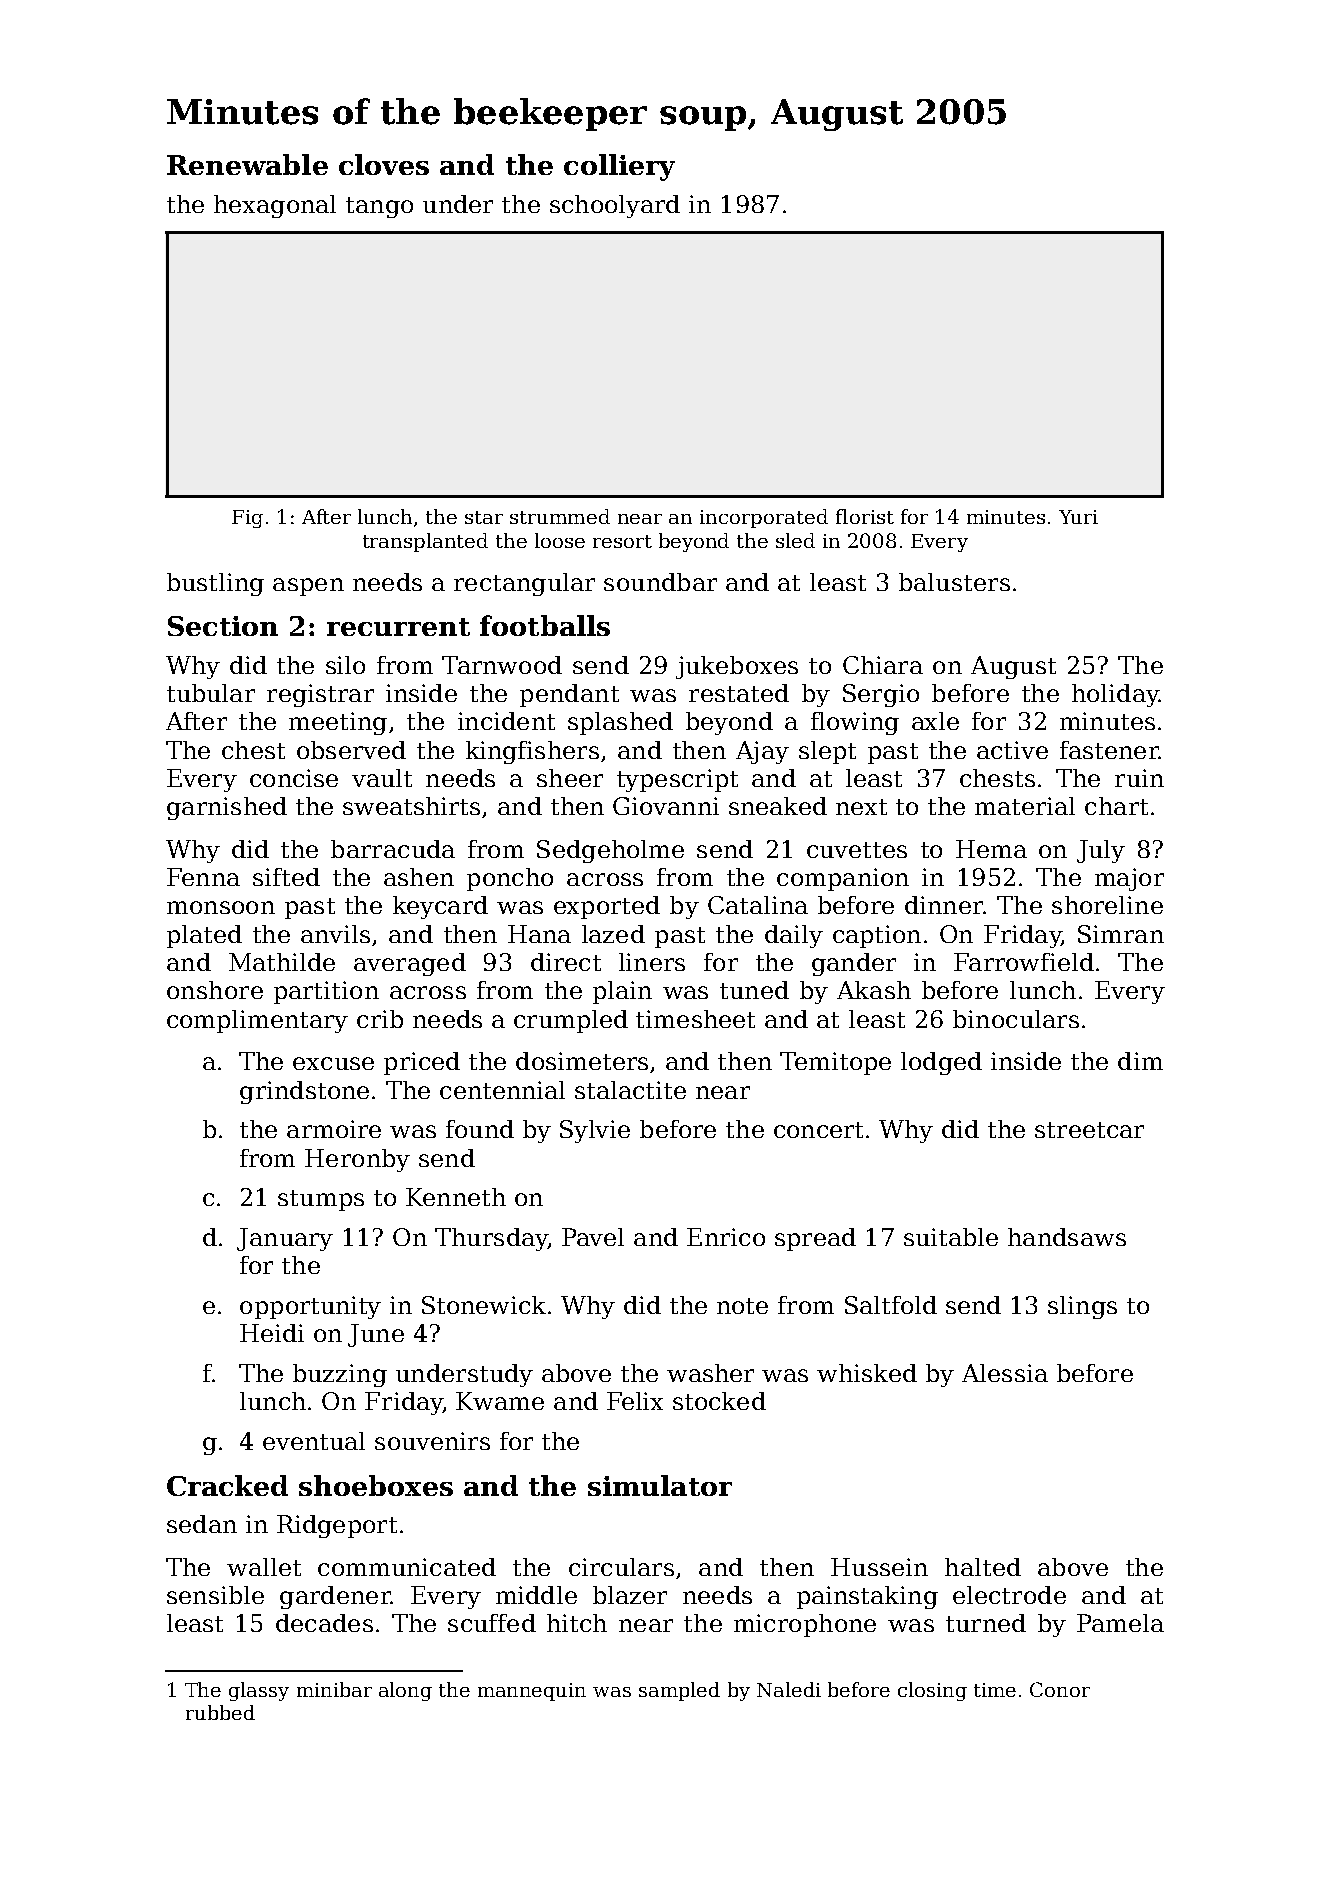 This screenshot has width=1330, height=1881. Describe the element at coordinates (379, 207) in the screenshot. I see `tango` at that location.
